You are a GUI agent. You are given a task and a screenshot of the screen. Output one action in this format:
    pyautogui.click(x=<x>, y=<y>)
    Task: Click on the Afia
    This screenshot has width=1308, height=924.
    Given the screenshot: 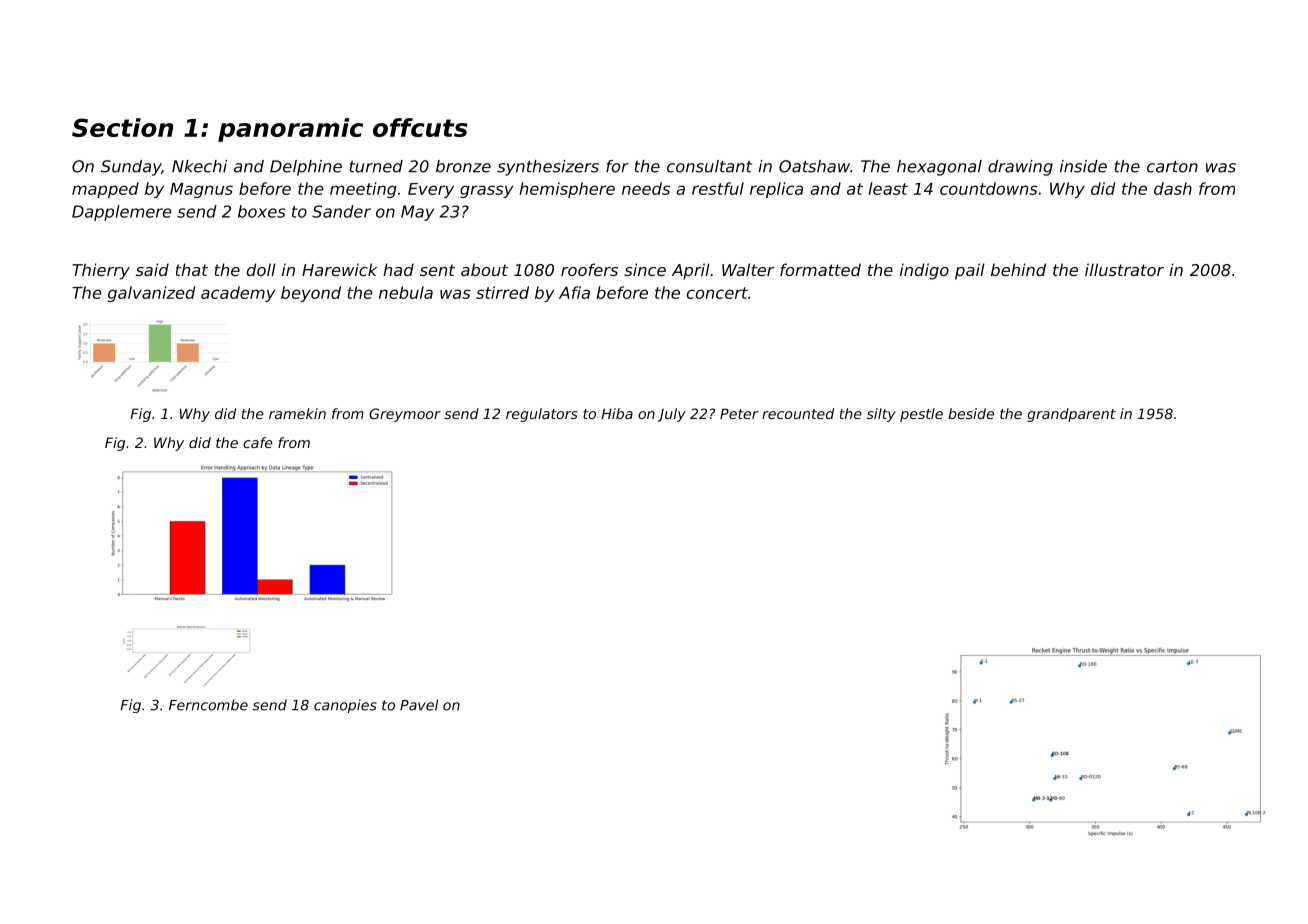 What is the action you would take?
    pyautogui.click(x=574, y=292)
